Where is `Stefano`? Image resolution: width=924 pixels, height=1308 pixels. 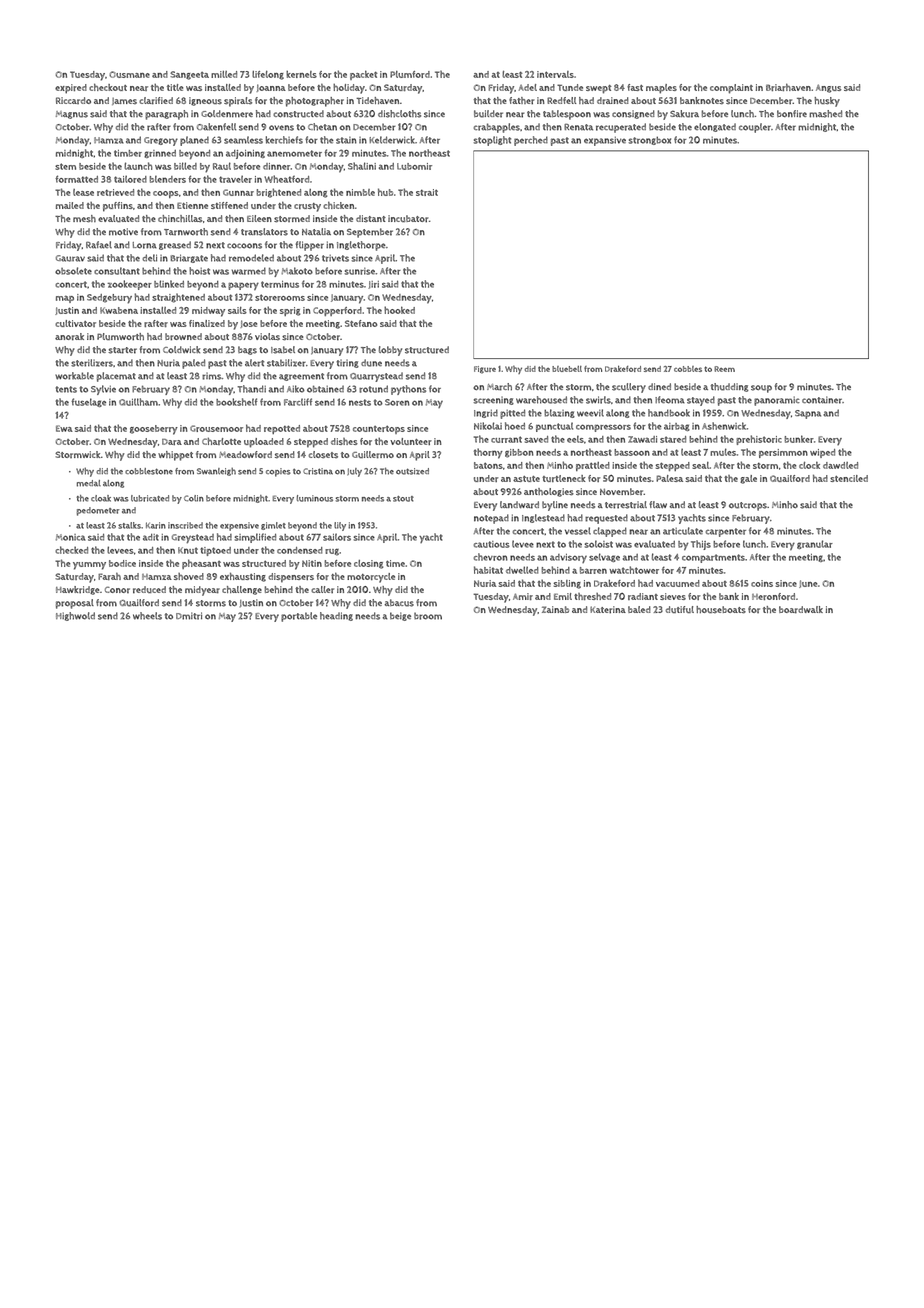
Stefano is located at coordinates (361, 323).
